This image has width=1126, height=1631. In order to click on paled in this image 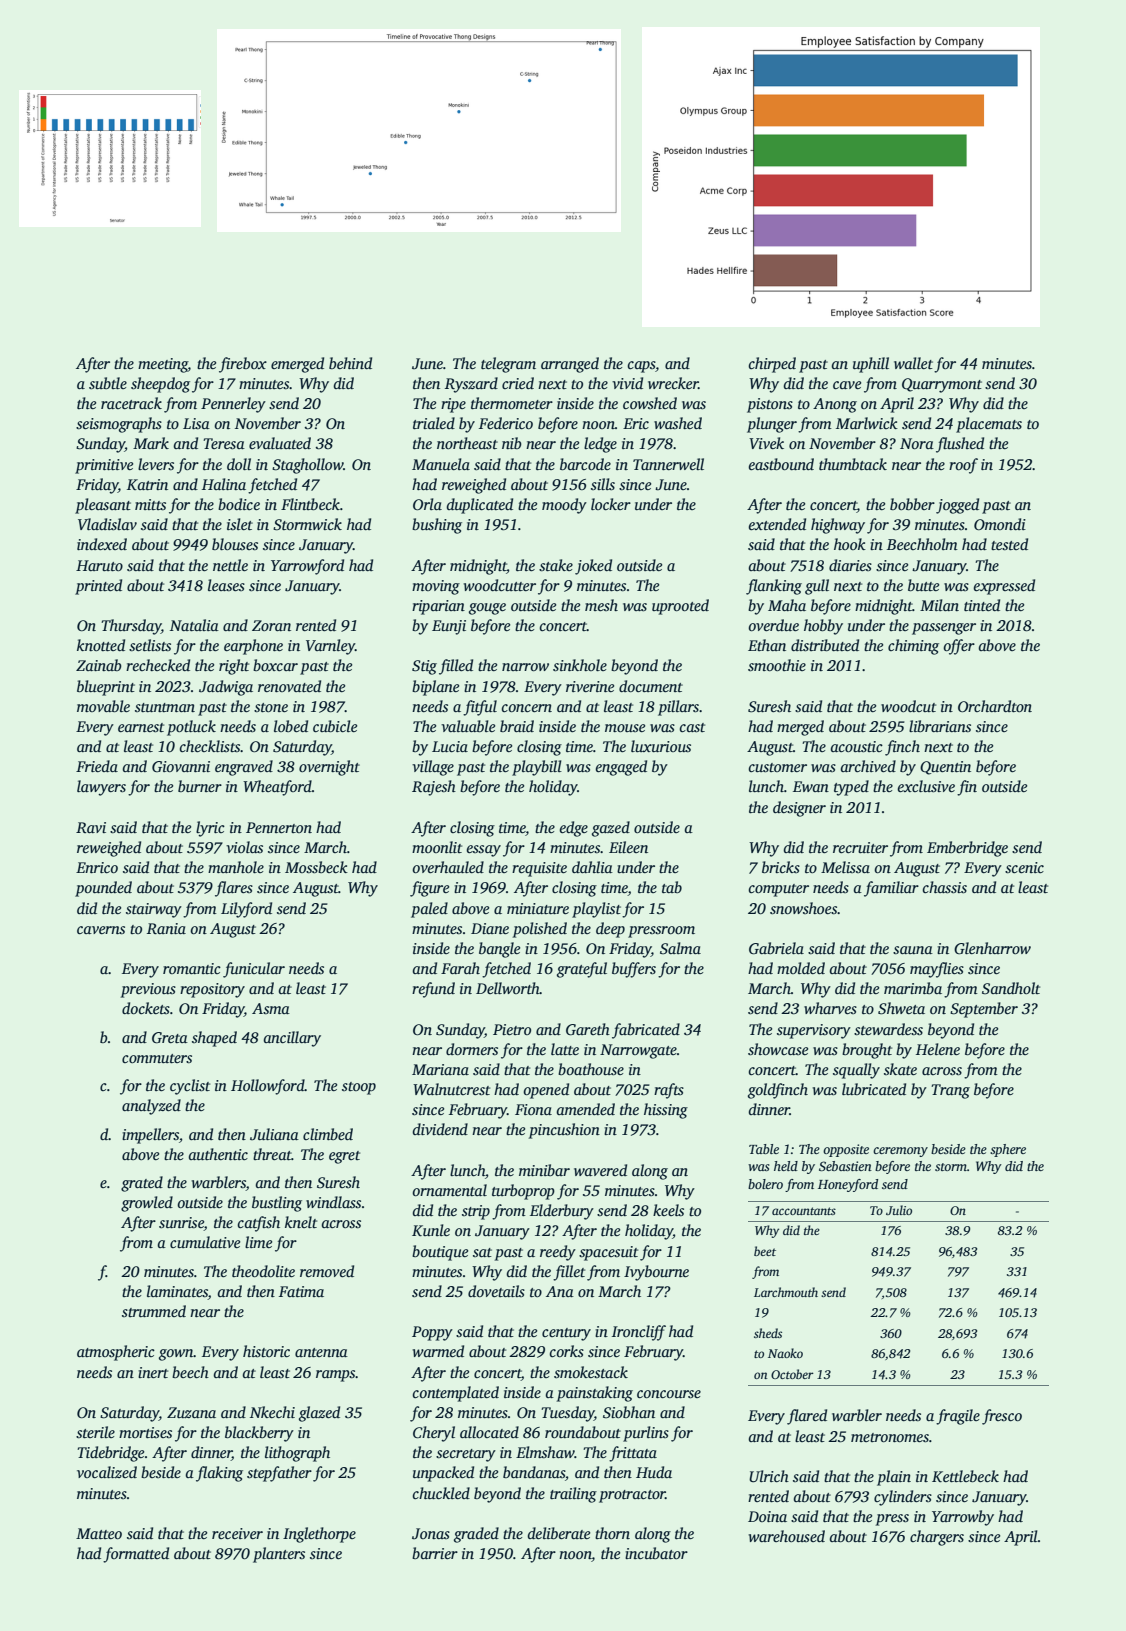, I will do `click(429, 910)`.
